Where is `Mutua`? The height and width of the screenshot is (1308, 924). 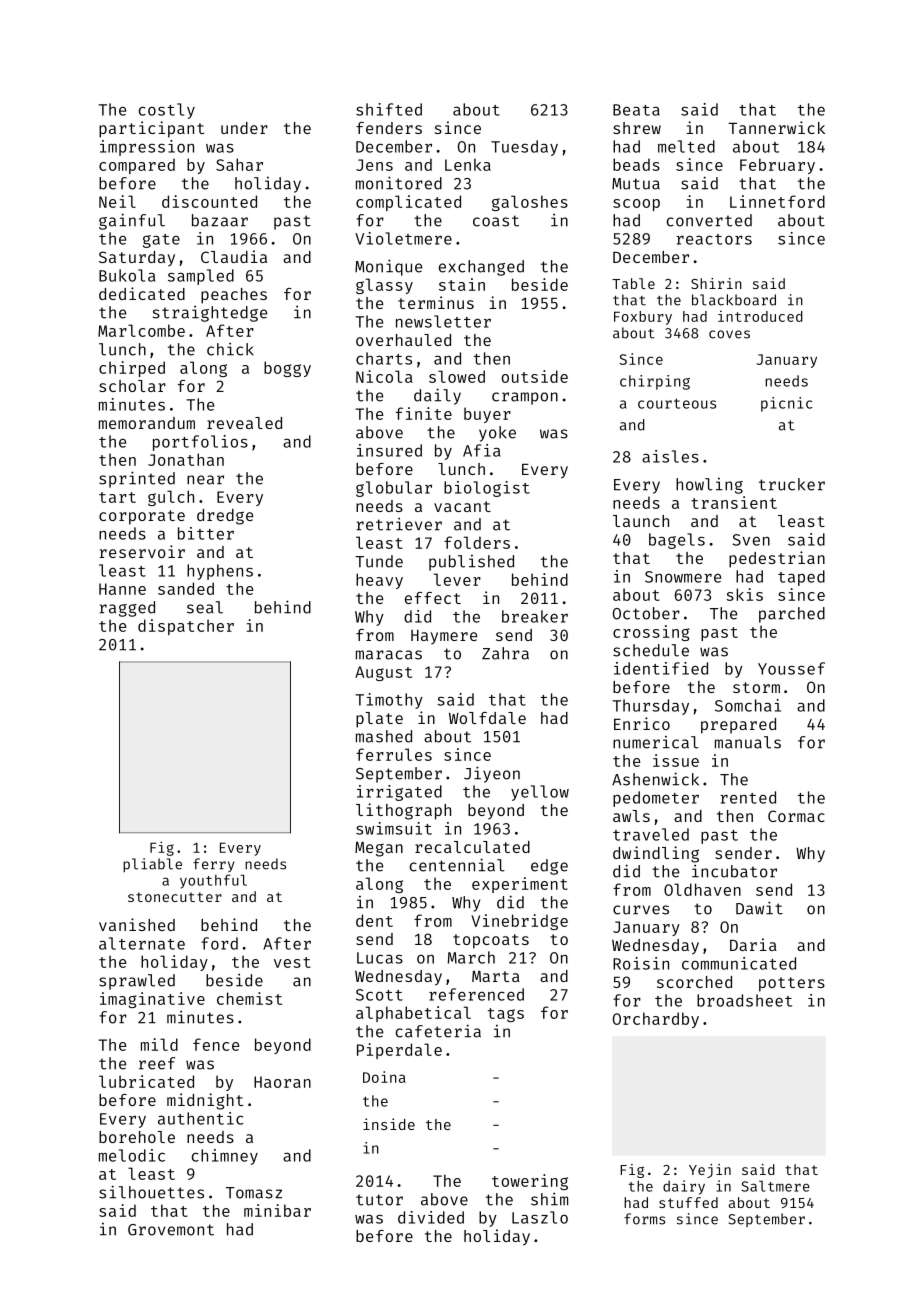 Mutua is located at coordinates (636, 184).
